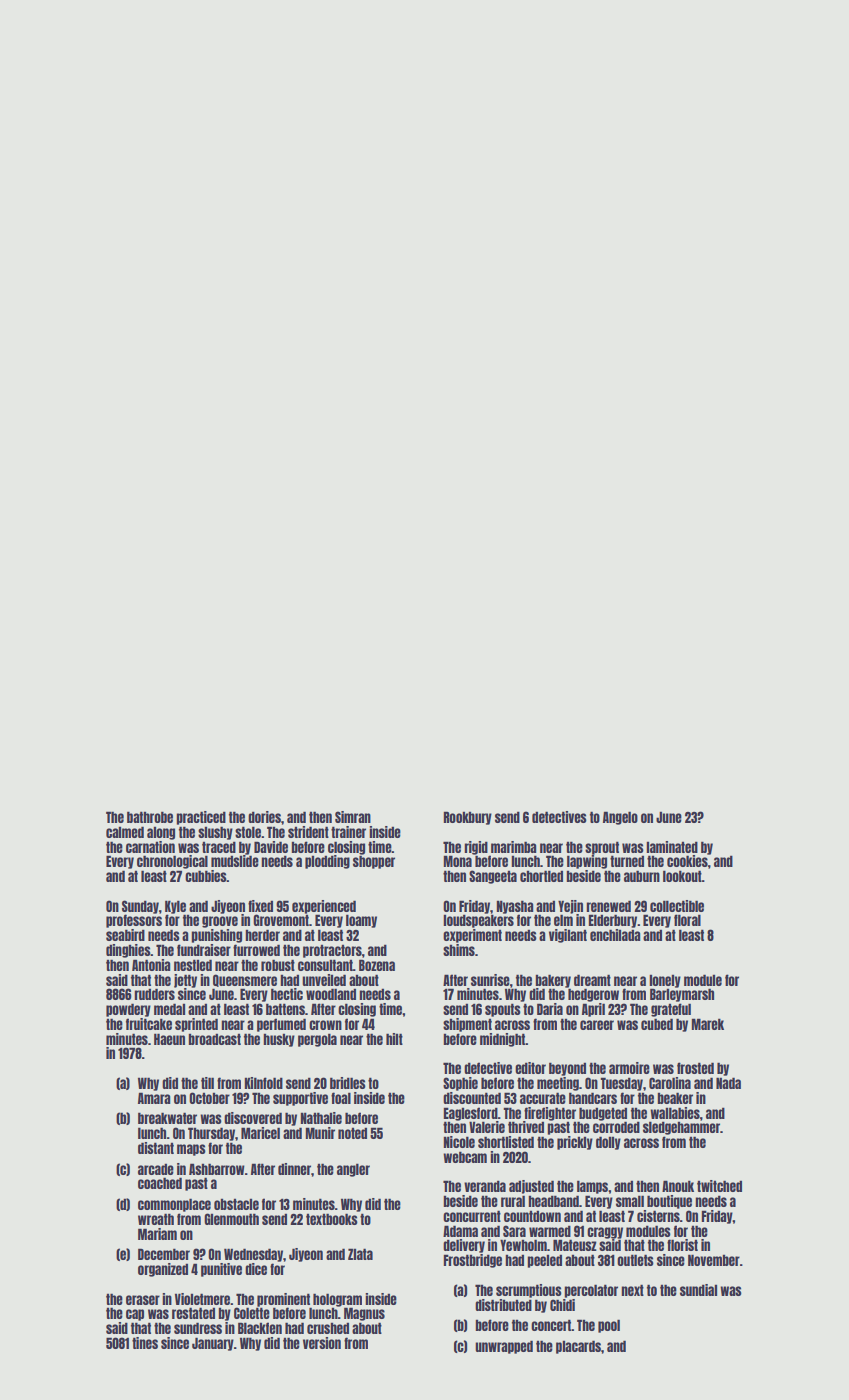 The height and width of the image is (1400, 849). Describe the element at coordinates (476, 848) in the image. I see `rigid` at that location.
